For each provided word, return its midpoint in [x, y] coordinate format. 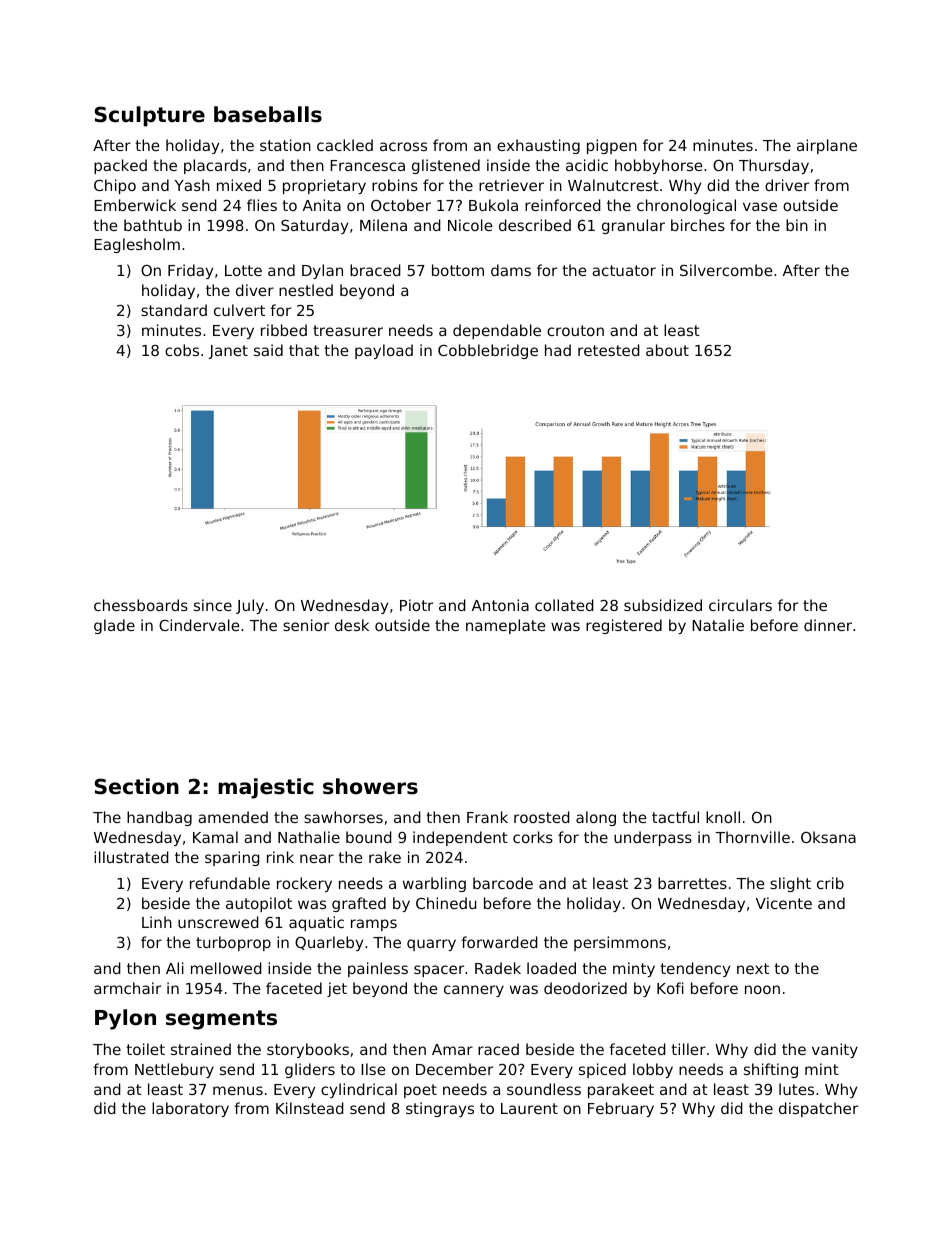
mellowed [226, 968]
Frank [487, 817]
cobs [182, 350]
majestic [266, 788]
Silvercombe [726, 270]
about [667, 350]
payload [384, 351]
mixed [239, 185]
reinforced [563, 205]
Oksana [828, 837]
